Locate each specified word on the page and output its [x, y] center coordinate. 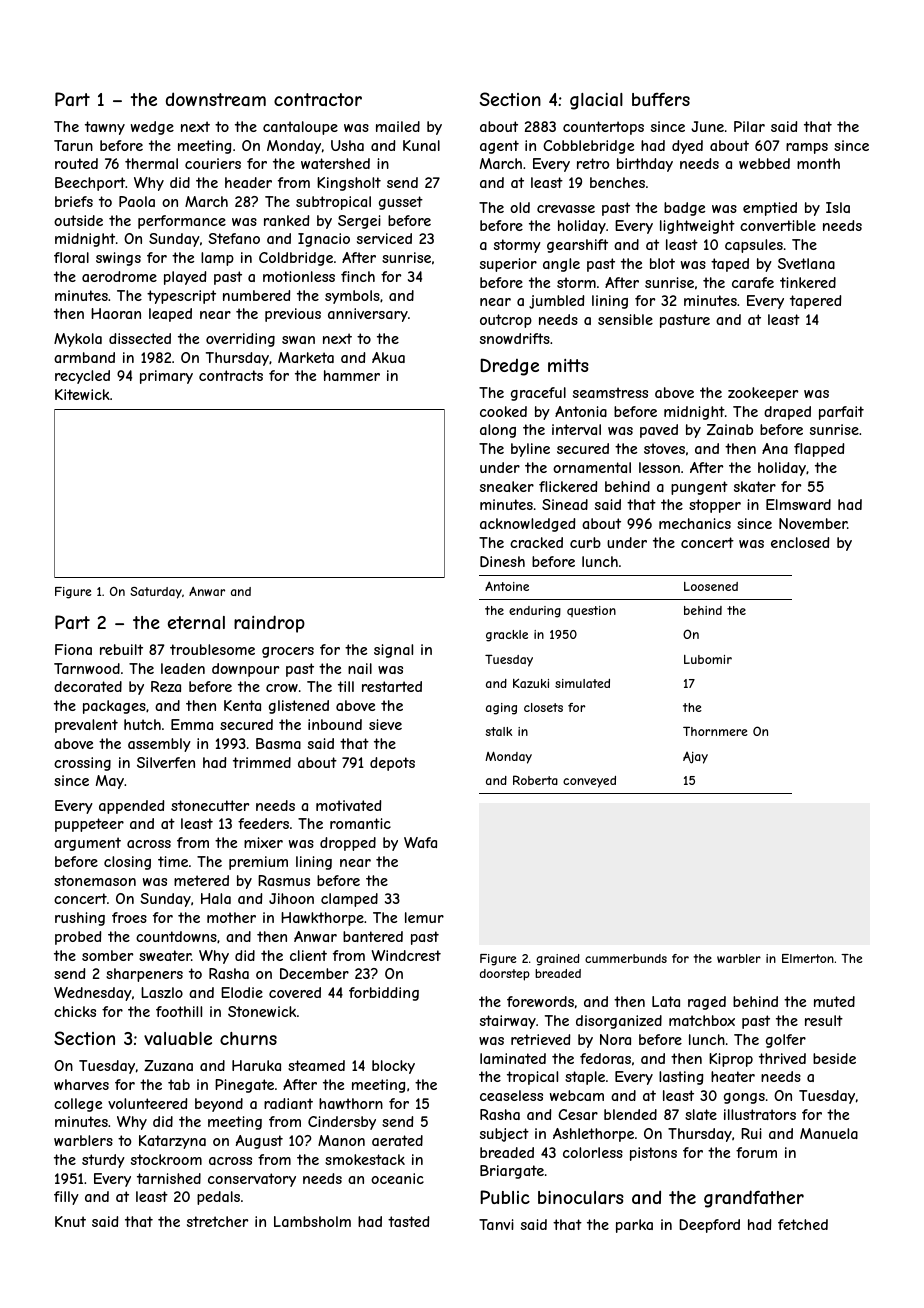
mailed [398, 126]
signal [393, 651]
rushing [80, 919]
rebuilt [121, 649]
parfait [841, 413]
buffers [661, 99]
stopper [715, 506]
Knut [70, 1221]
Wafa [420, 842]
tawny [105, 128]
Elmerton [808, 958]
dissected [140, 338]
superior [508, 265]
